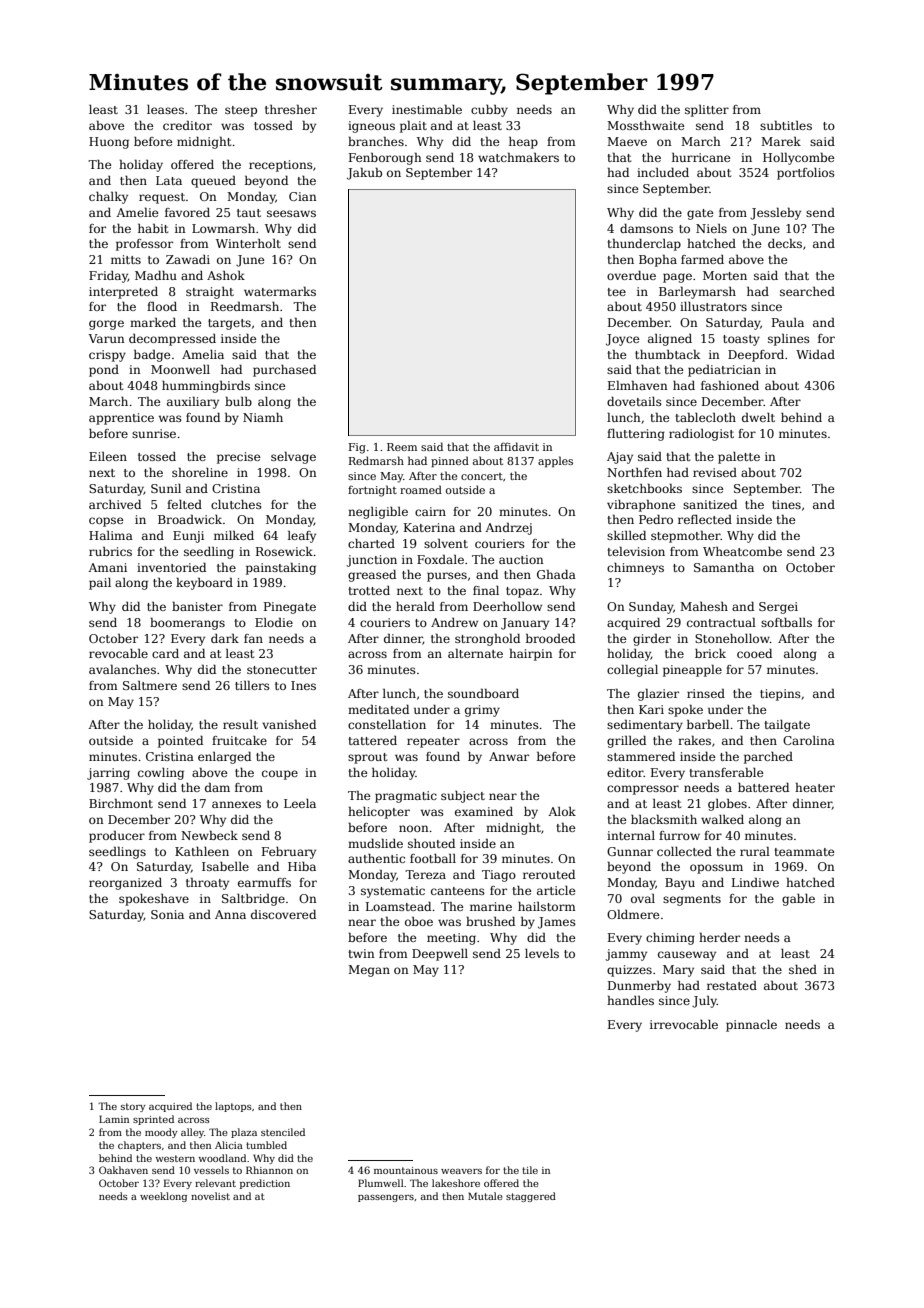 The image size is (924, 1308). I want to click on walked, so click(722, 819).
